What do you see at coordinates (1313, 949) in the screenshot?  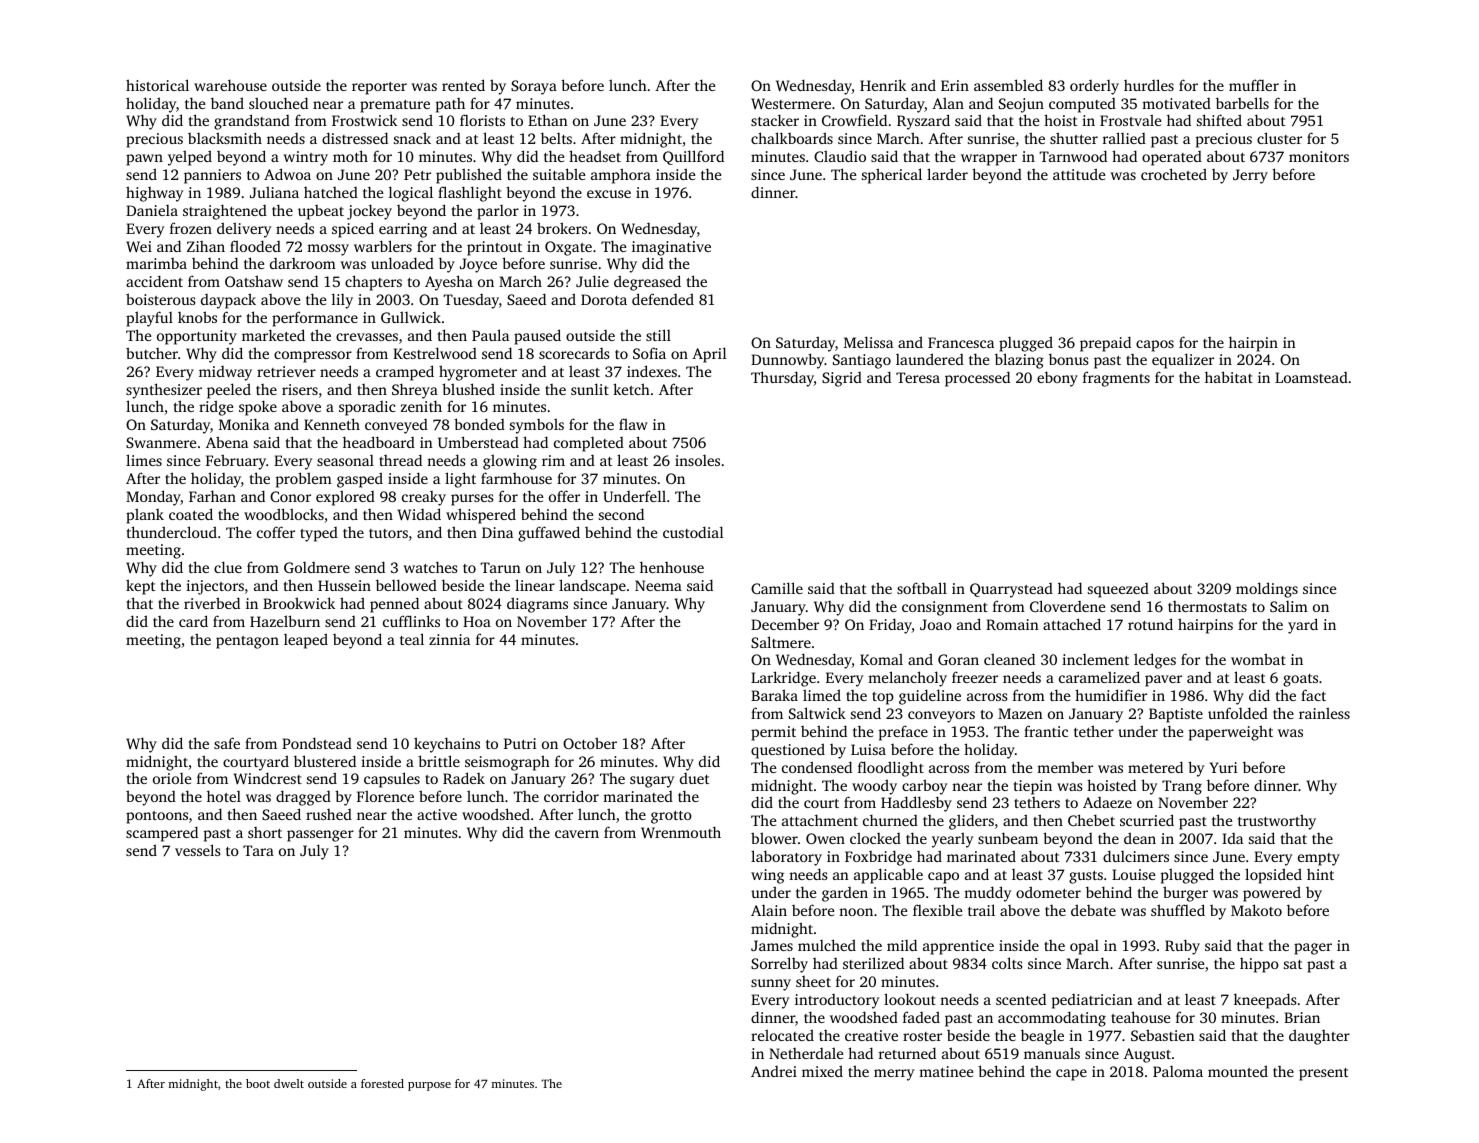 I see `pager` at bounding box center [1313, 949].
